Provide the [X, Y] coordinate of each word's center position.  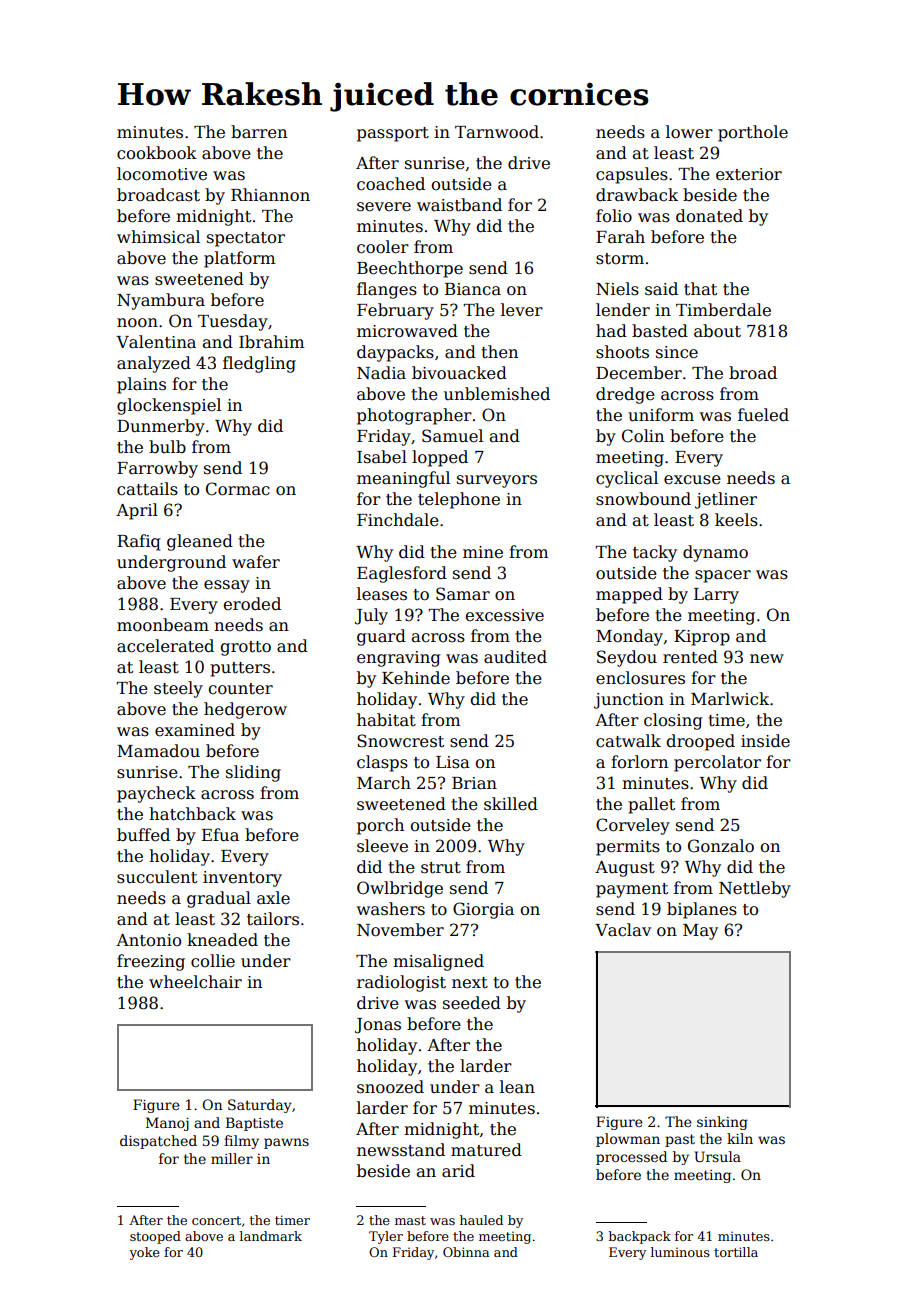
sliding [253, 773]
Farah [620, 237]
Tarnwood [497, 132]
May [700, 932]
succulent [157, 877]
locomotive [162, 174]
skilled [511, 804]
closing [673, 721]
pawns [286, 1143]
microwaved [407, 331]
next [470, 983]
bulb [167, 446]
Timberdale [723, 310]
